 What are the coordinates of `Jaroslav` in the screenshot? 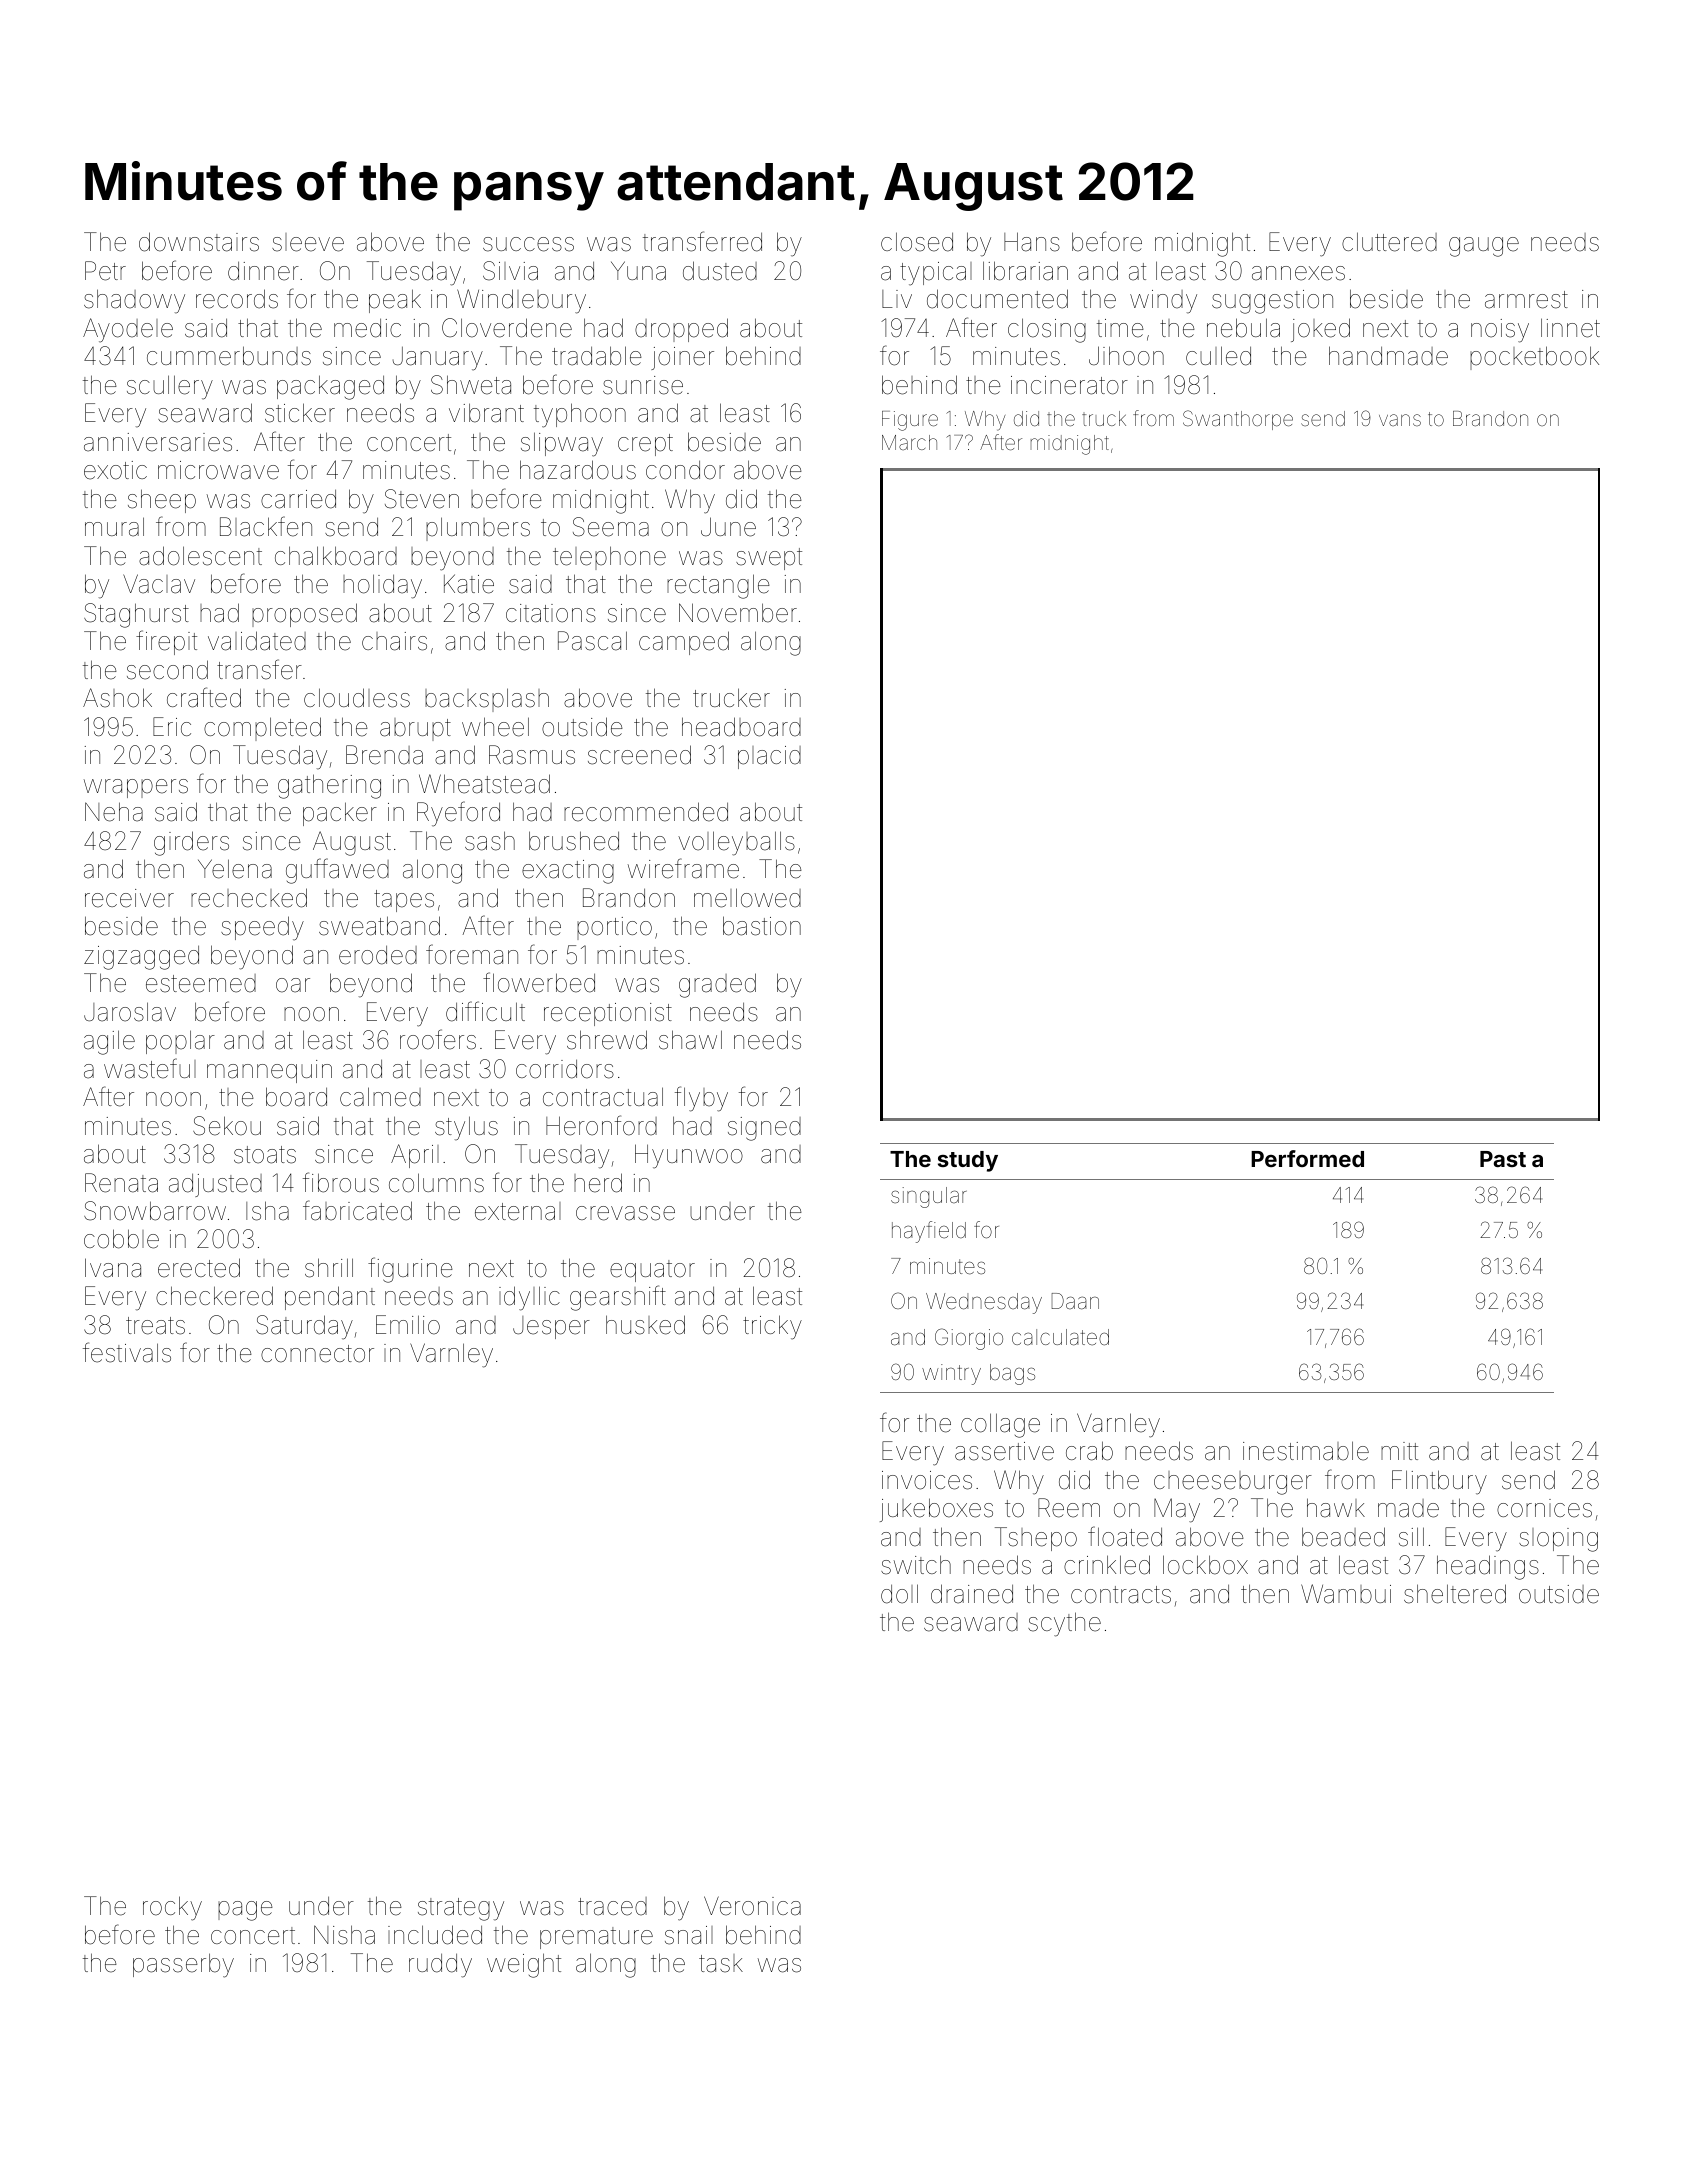 It's located at (130, 1012).
